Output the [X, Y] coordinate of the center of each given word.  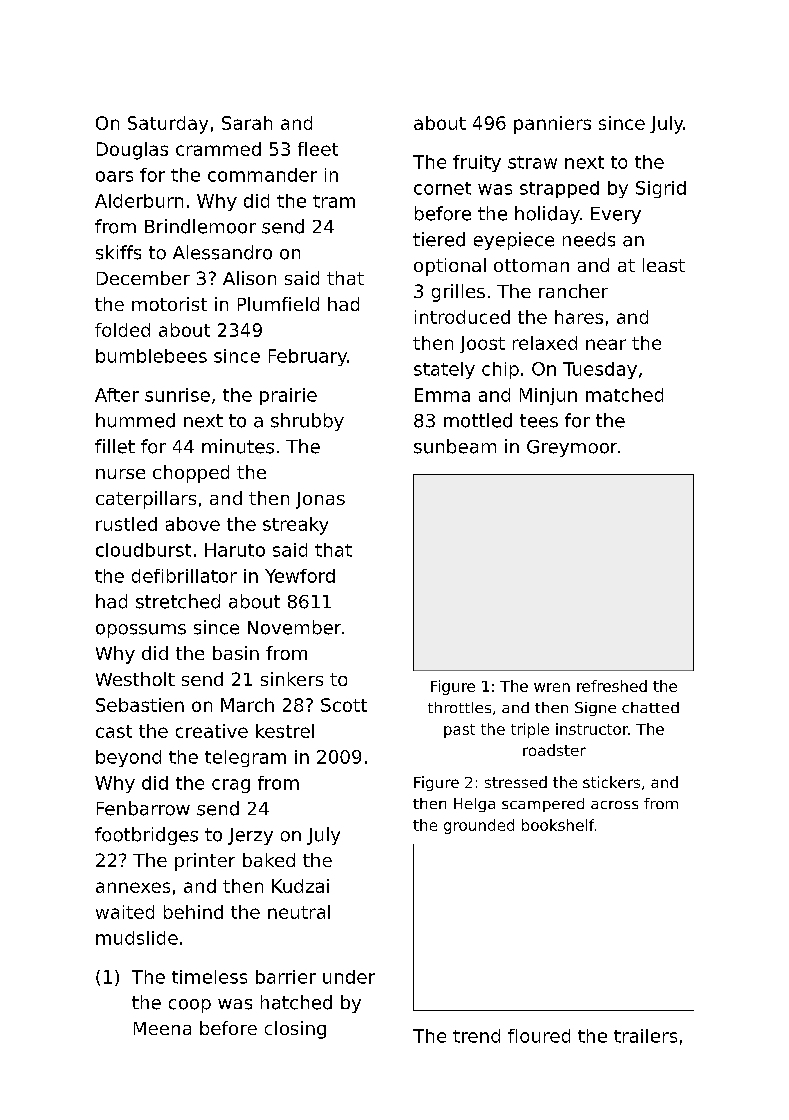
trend [476, 1036]
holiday [547, 215]
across [614, 805]
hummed [135, 420]
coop [190, 1006]
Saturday [168, 125]
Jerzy [250, 836]
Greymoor [572, 448]
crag [231, 786]
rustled [126, 524]
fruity [477, 163]
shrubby [307, 422]
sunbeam [455, 446]
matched [624, 395]
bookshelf [558, 825]
